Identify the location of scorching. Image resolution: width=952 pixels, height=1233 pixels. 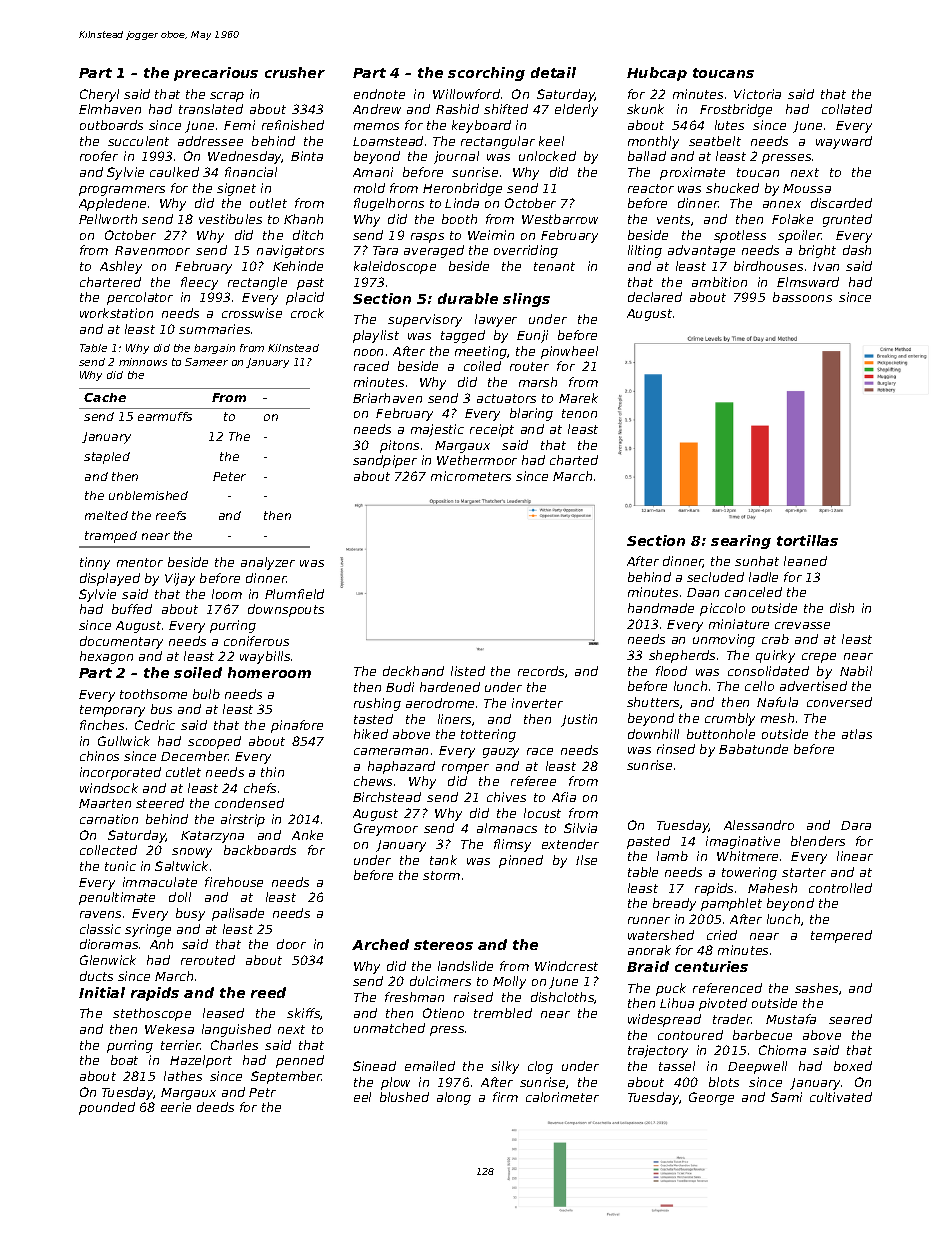
(486, 74).
